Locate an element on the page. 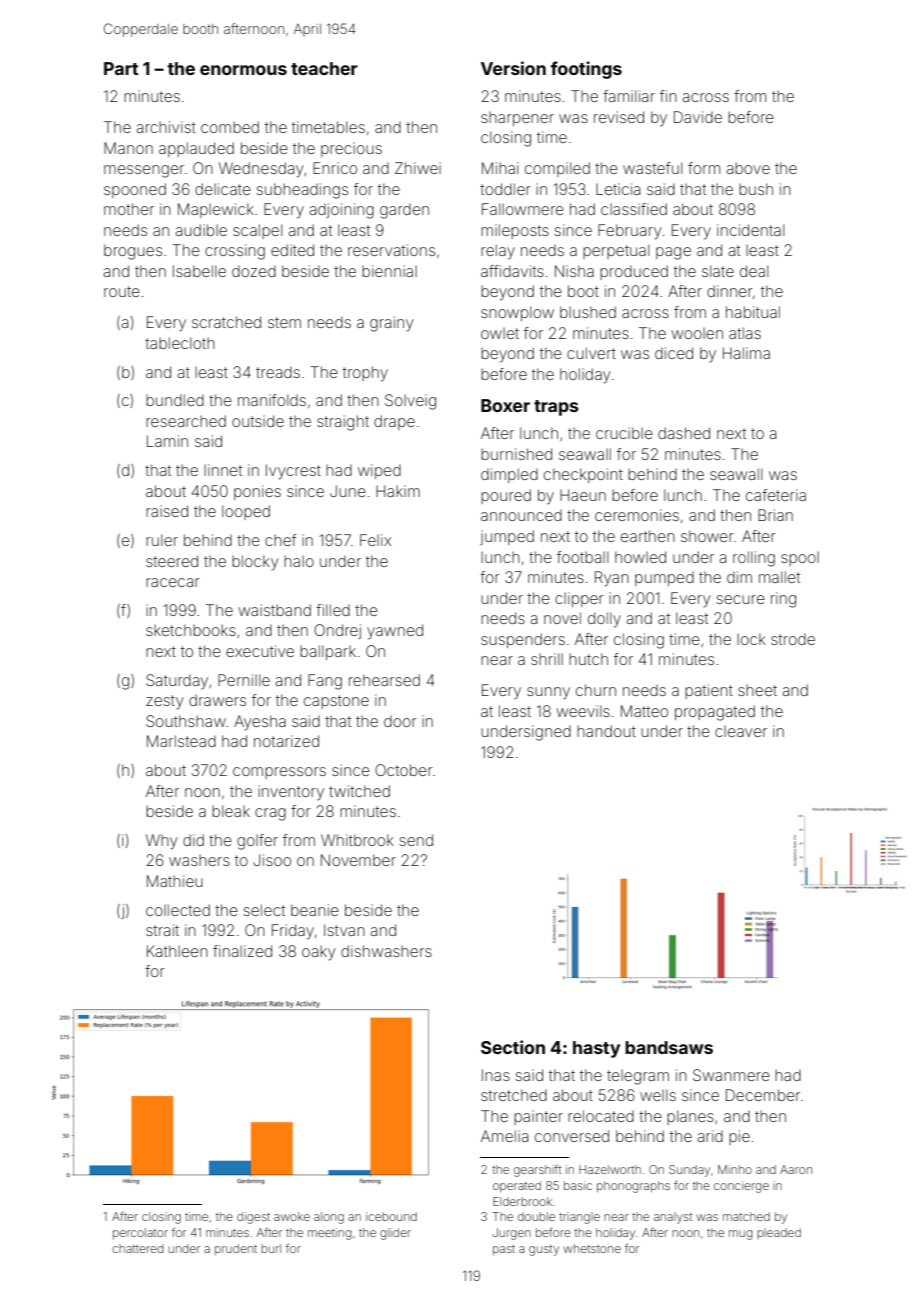  Fallowmere is located at coordinates (523, 209).
